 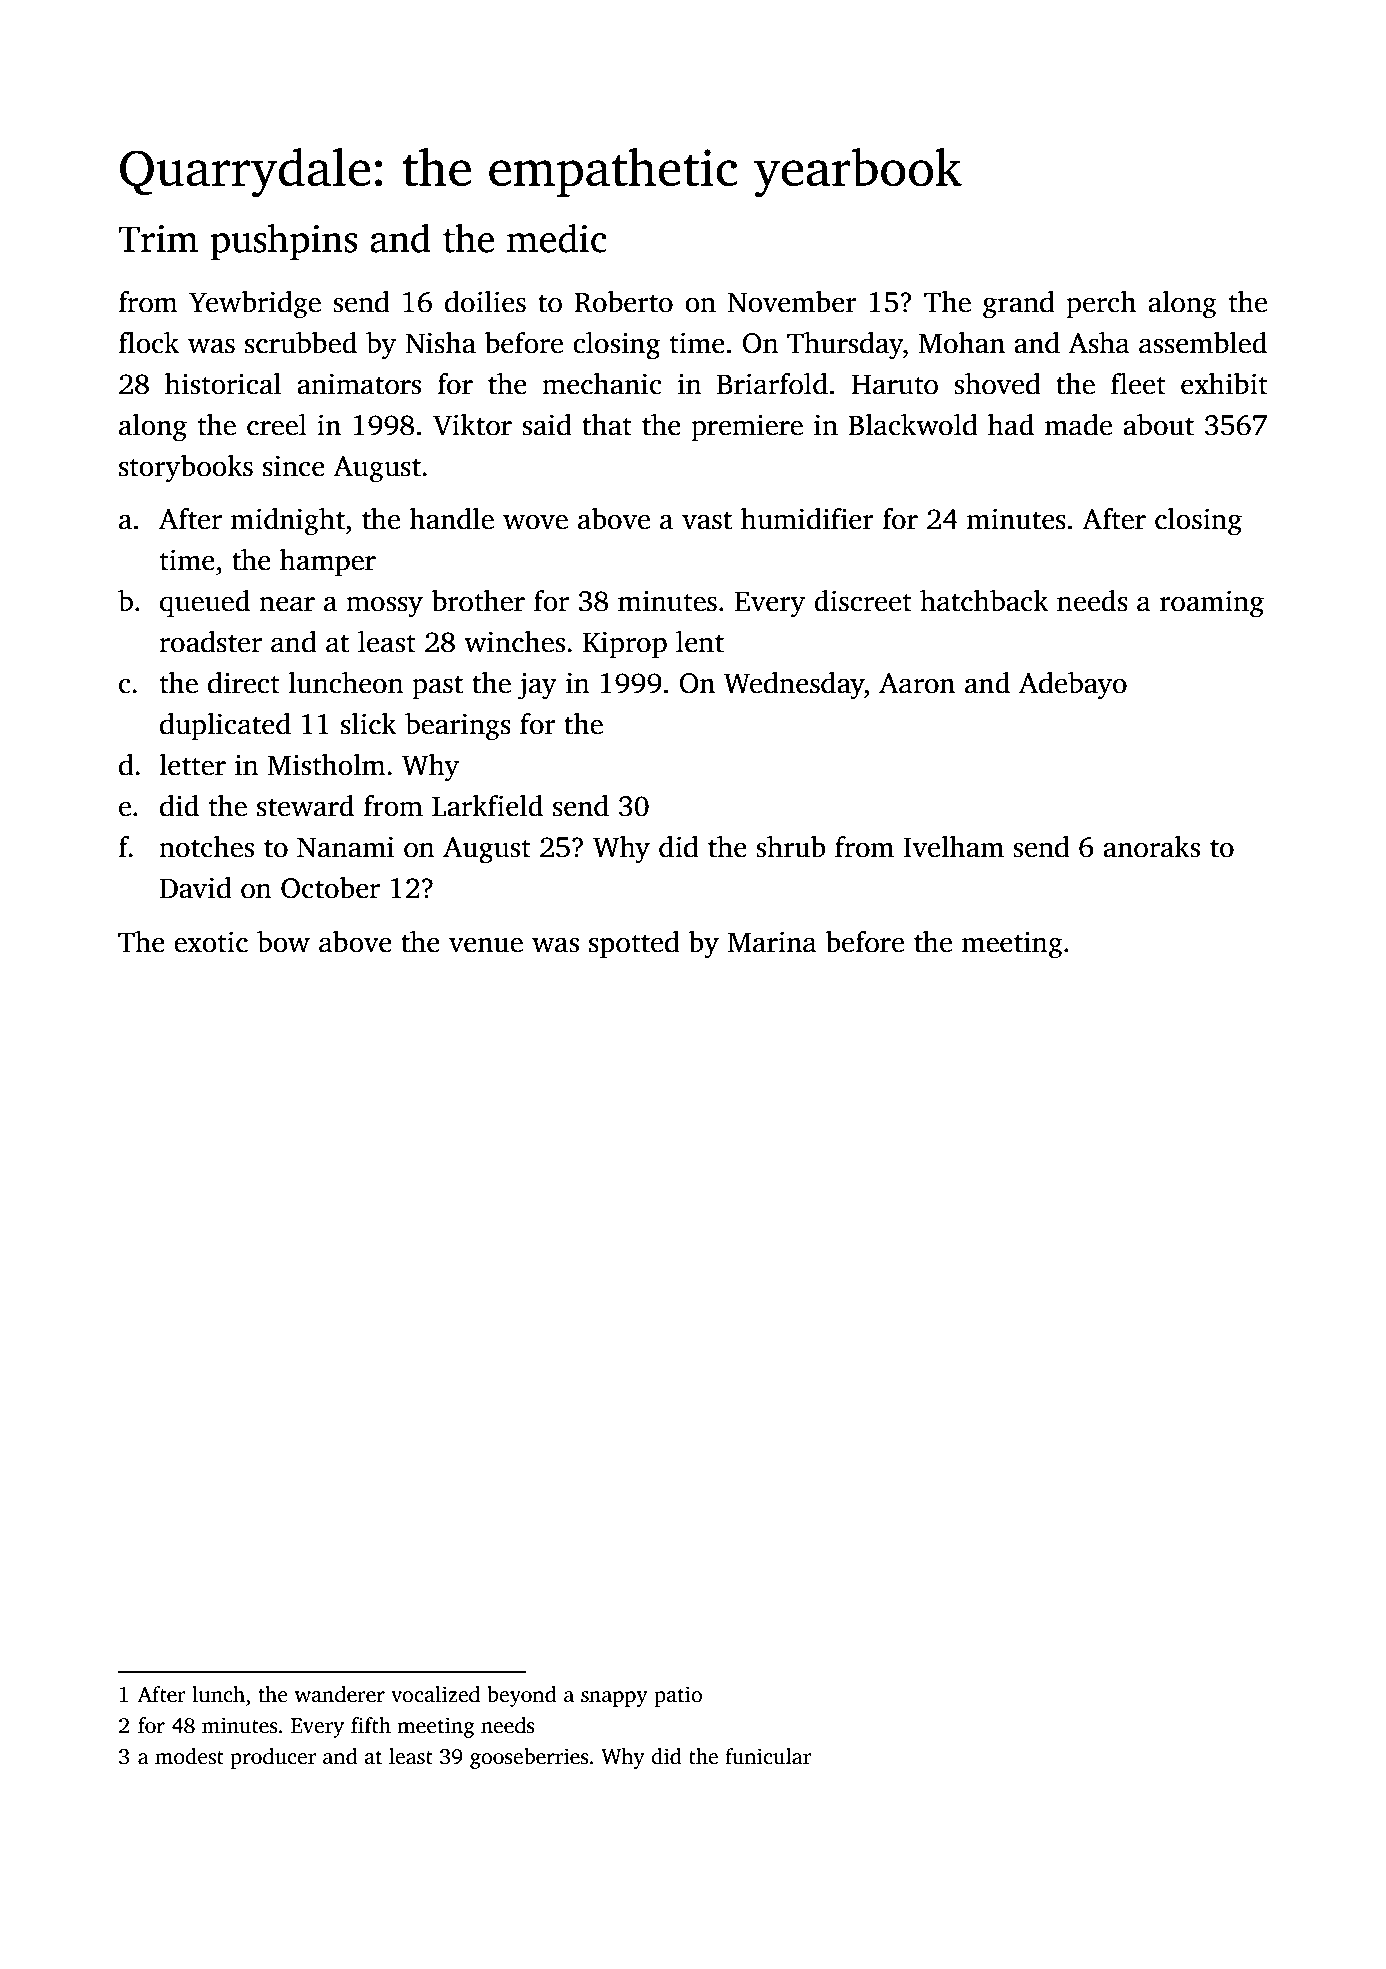 What do you see at coordinates (189, 1756) in the screenshot?
I see `modest` at bounding box center [189, 1756].
